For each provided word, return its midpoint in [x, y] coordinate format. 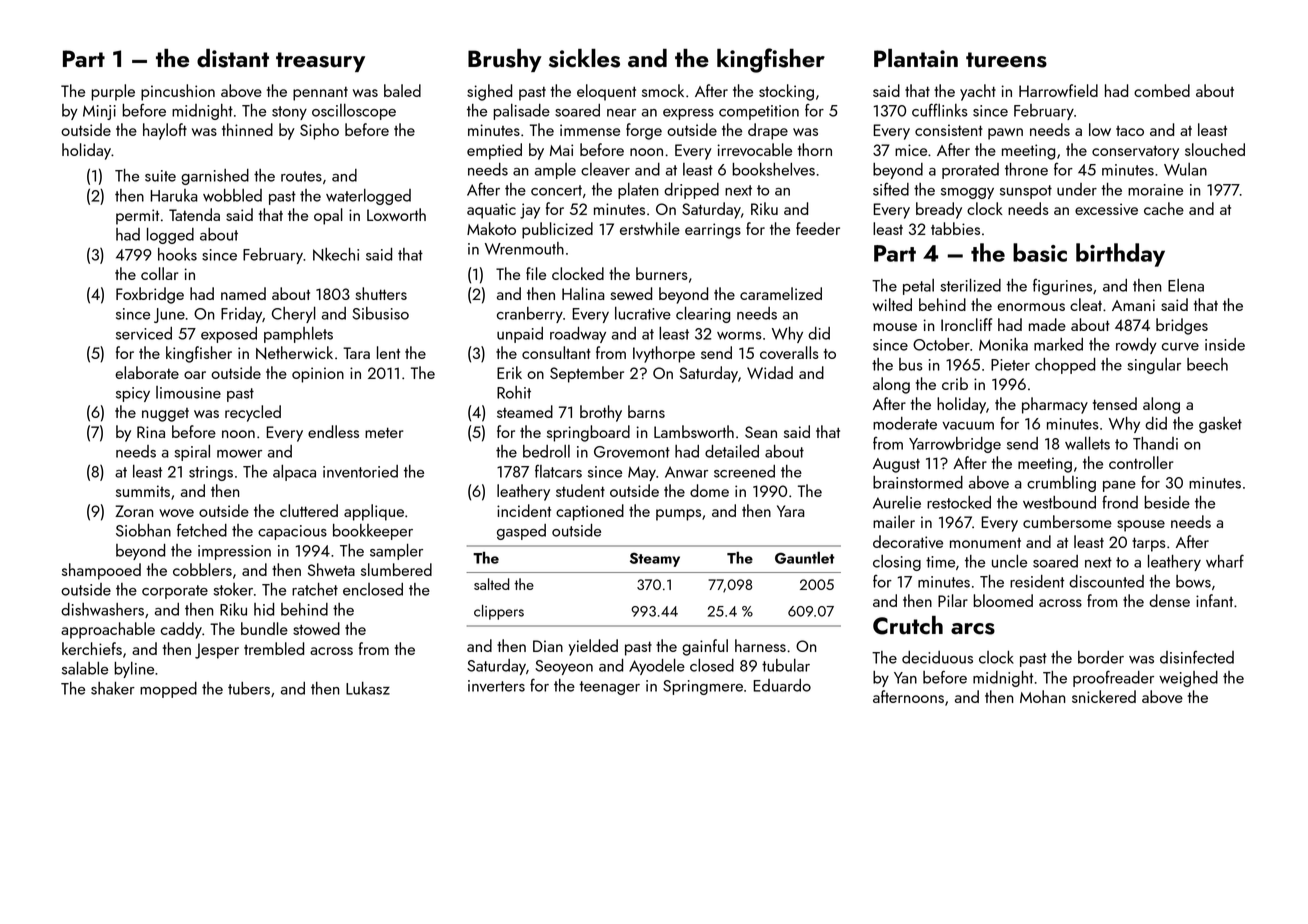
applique [374, 512]
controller [1141, 462]
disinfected [1197, 657]
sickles [584, 58]
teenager [609, 688]
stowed [316, 628]
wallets [1087, 443]
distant [233, 58]
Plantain [916, 58]
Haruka [174, 195]
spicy [133, 394]
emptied [494, 151]
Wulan [1185, 169]
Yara [791, 511]
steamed [525, 411]
